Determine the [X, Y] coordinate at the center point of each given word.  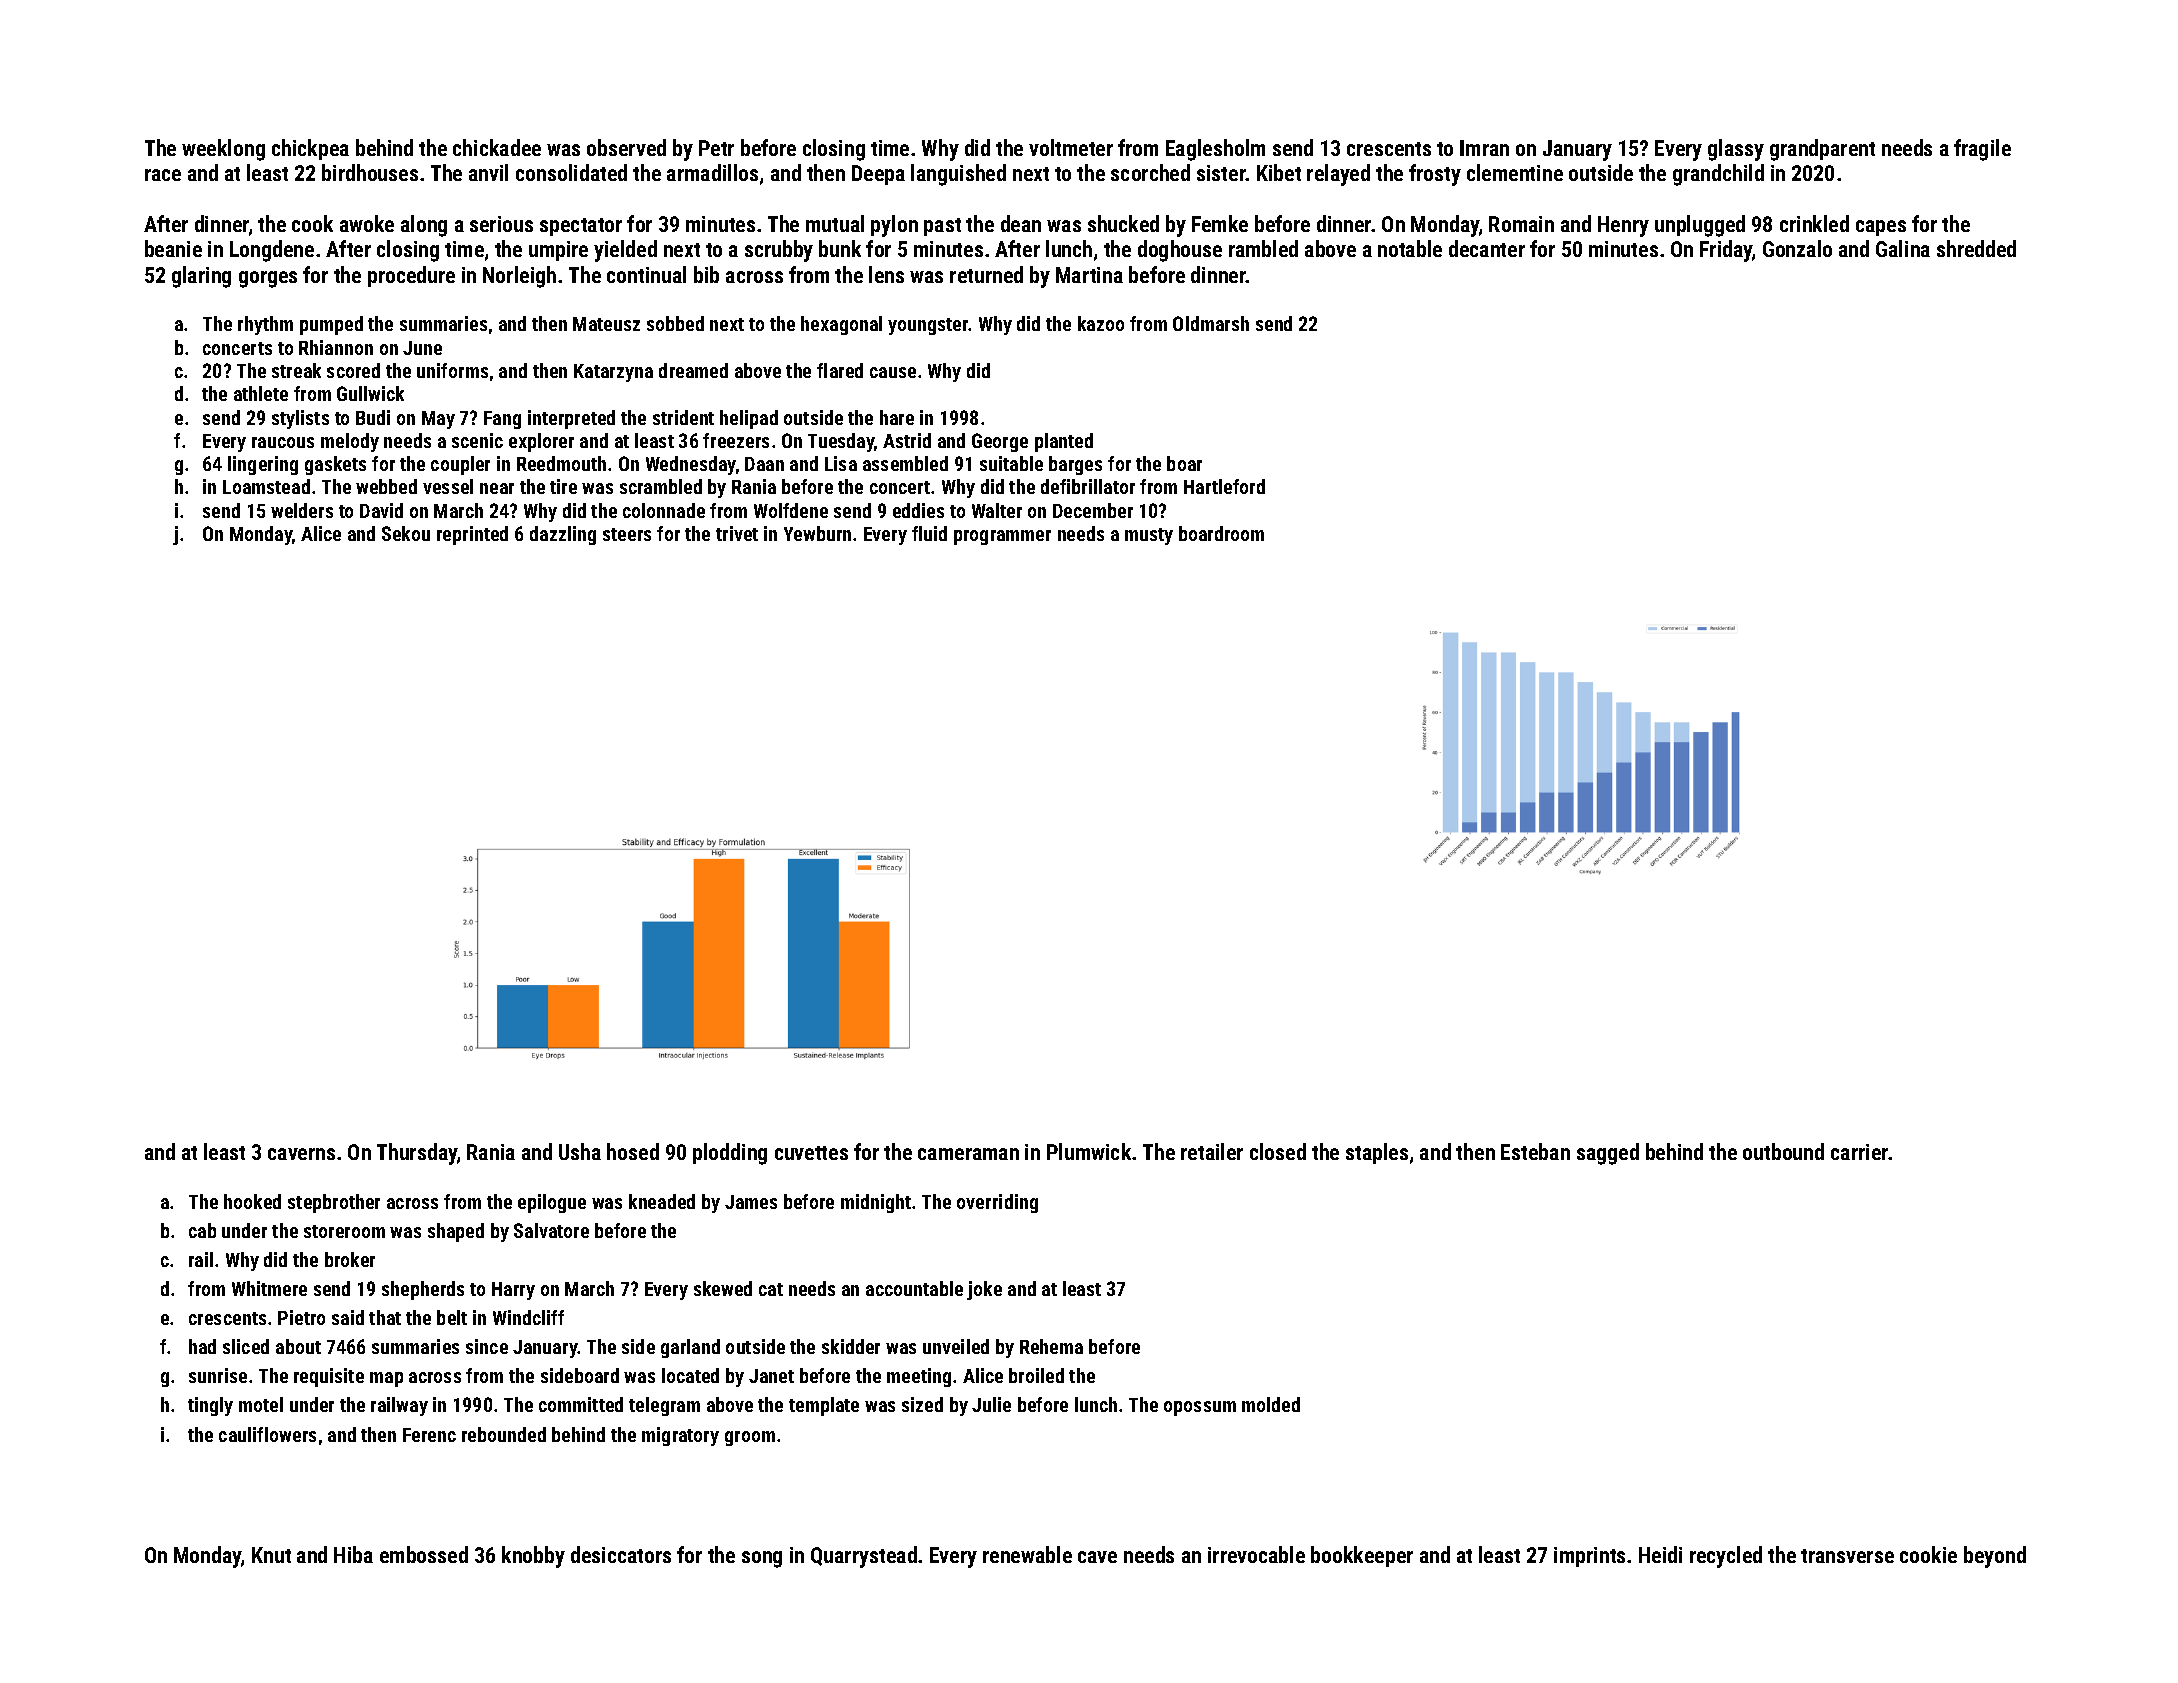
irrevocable [1256, 1554]
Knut [271, 1555]
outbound [1783, 1151]
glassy [1736, 150]
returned [986, 274]
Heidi [1660, 1554]
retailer [1212, 1151]
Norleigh [519, 277]
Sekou [406, 533]
